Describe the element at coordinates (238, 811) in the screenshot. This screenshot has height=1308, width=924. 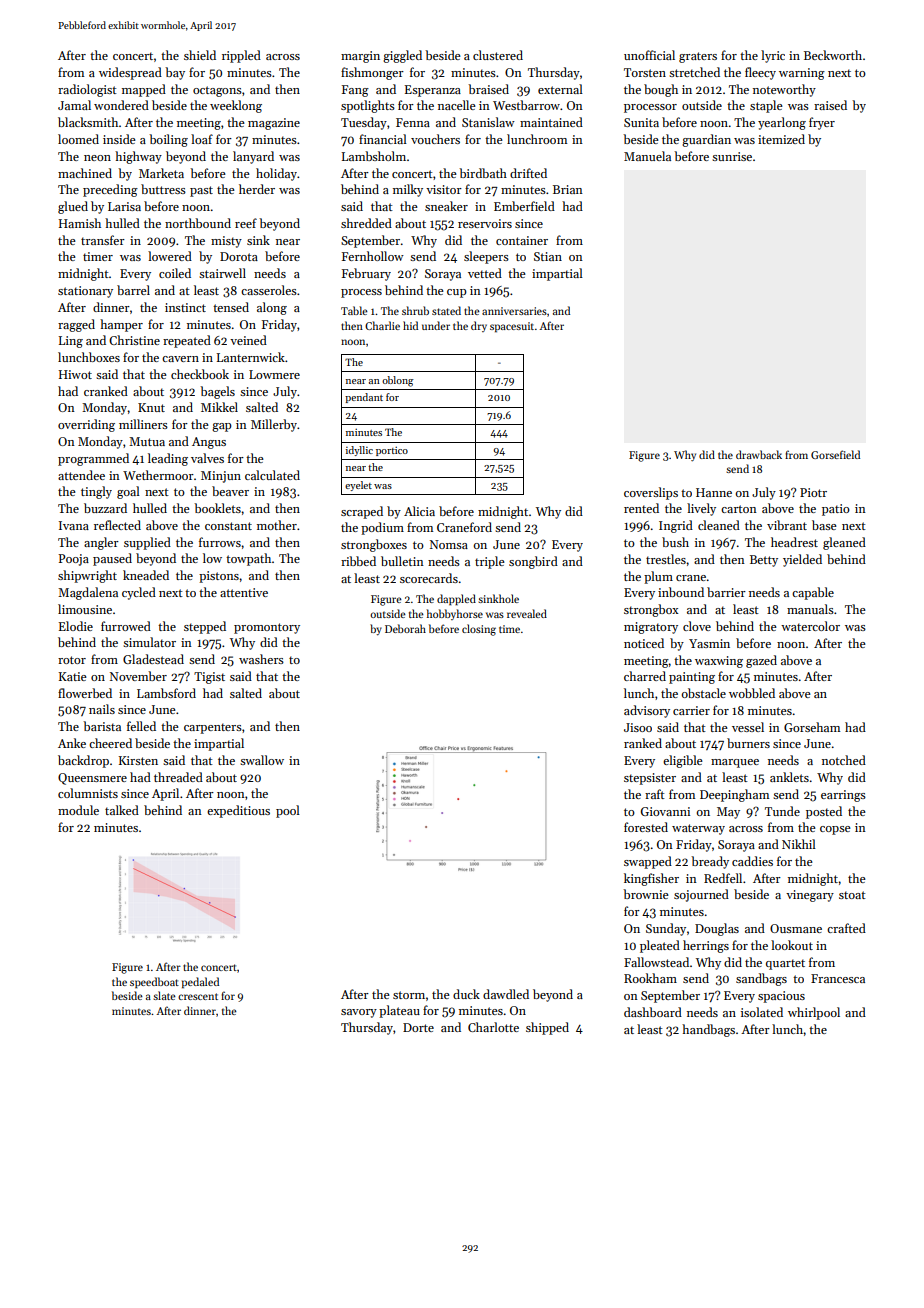
I see `expeditious` at that location.
